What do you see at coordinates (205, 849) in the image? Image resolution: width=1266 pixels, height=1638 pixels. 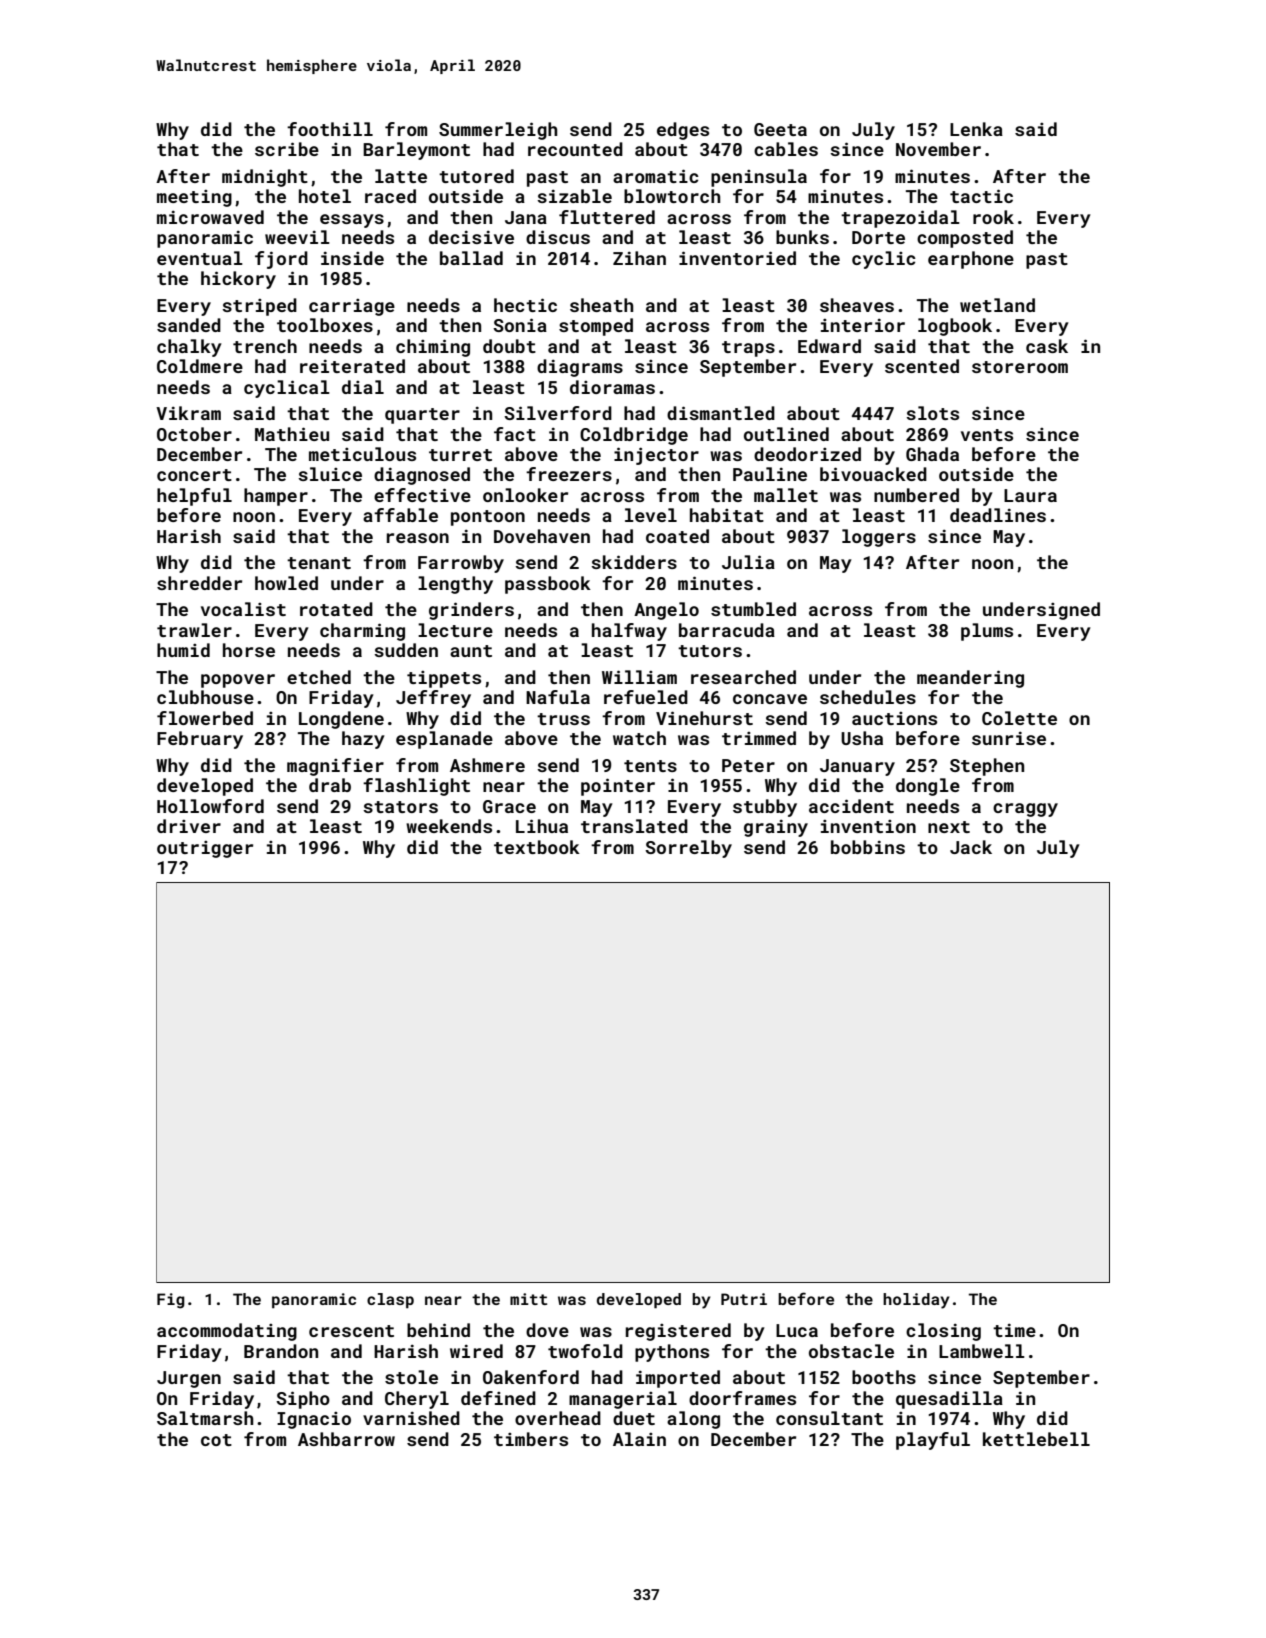 I see `outrigger` at bounding box center [205, 849].
